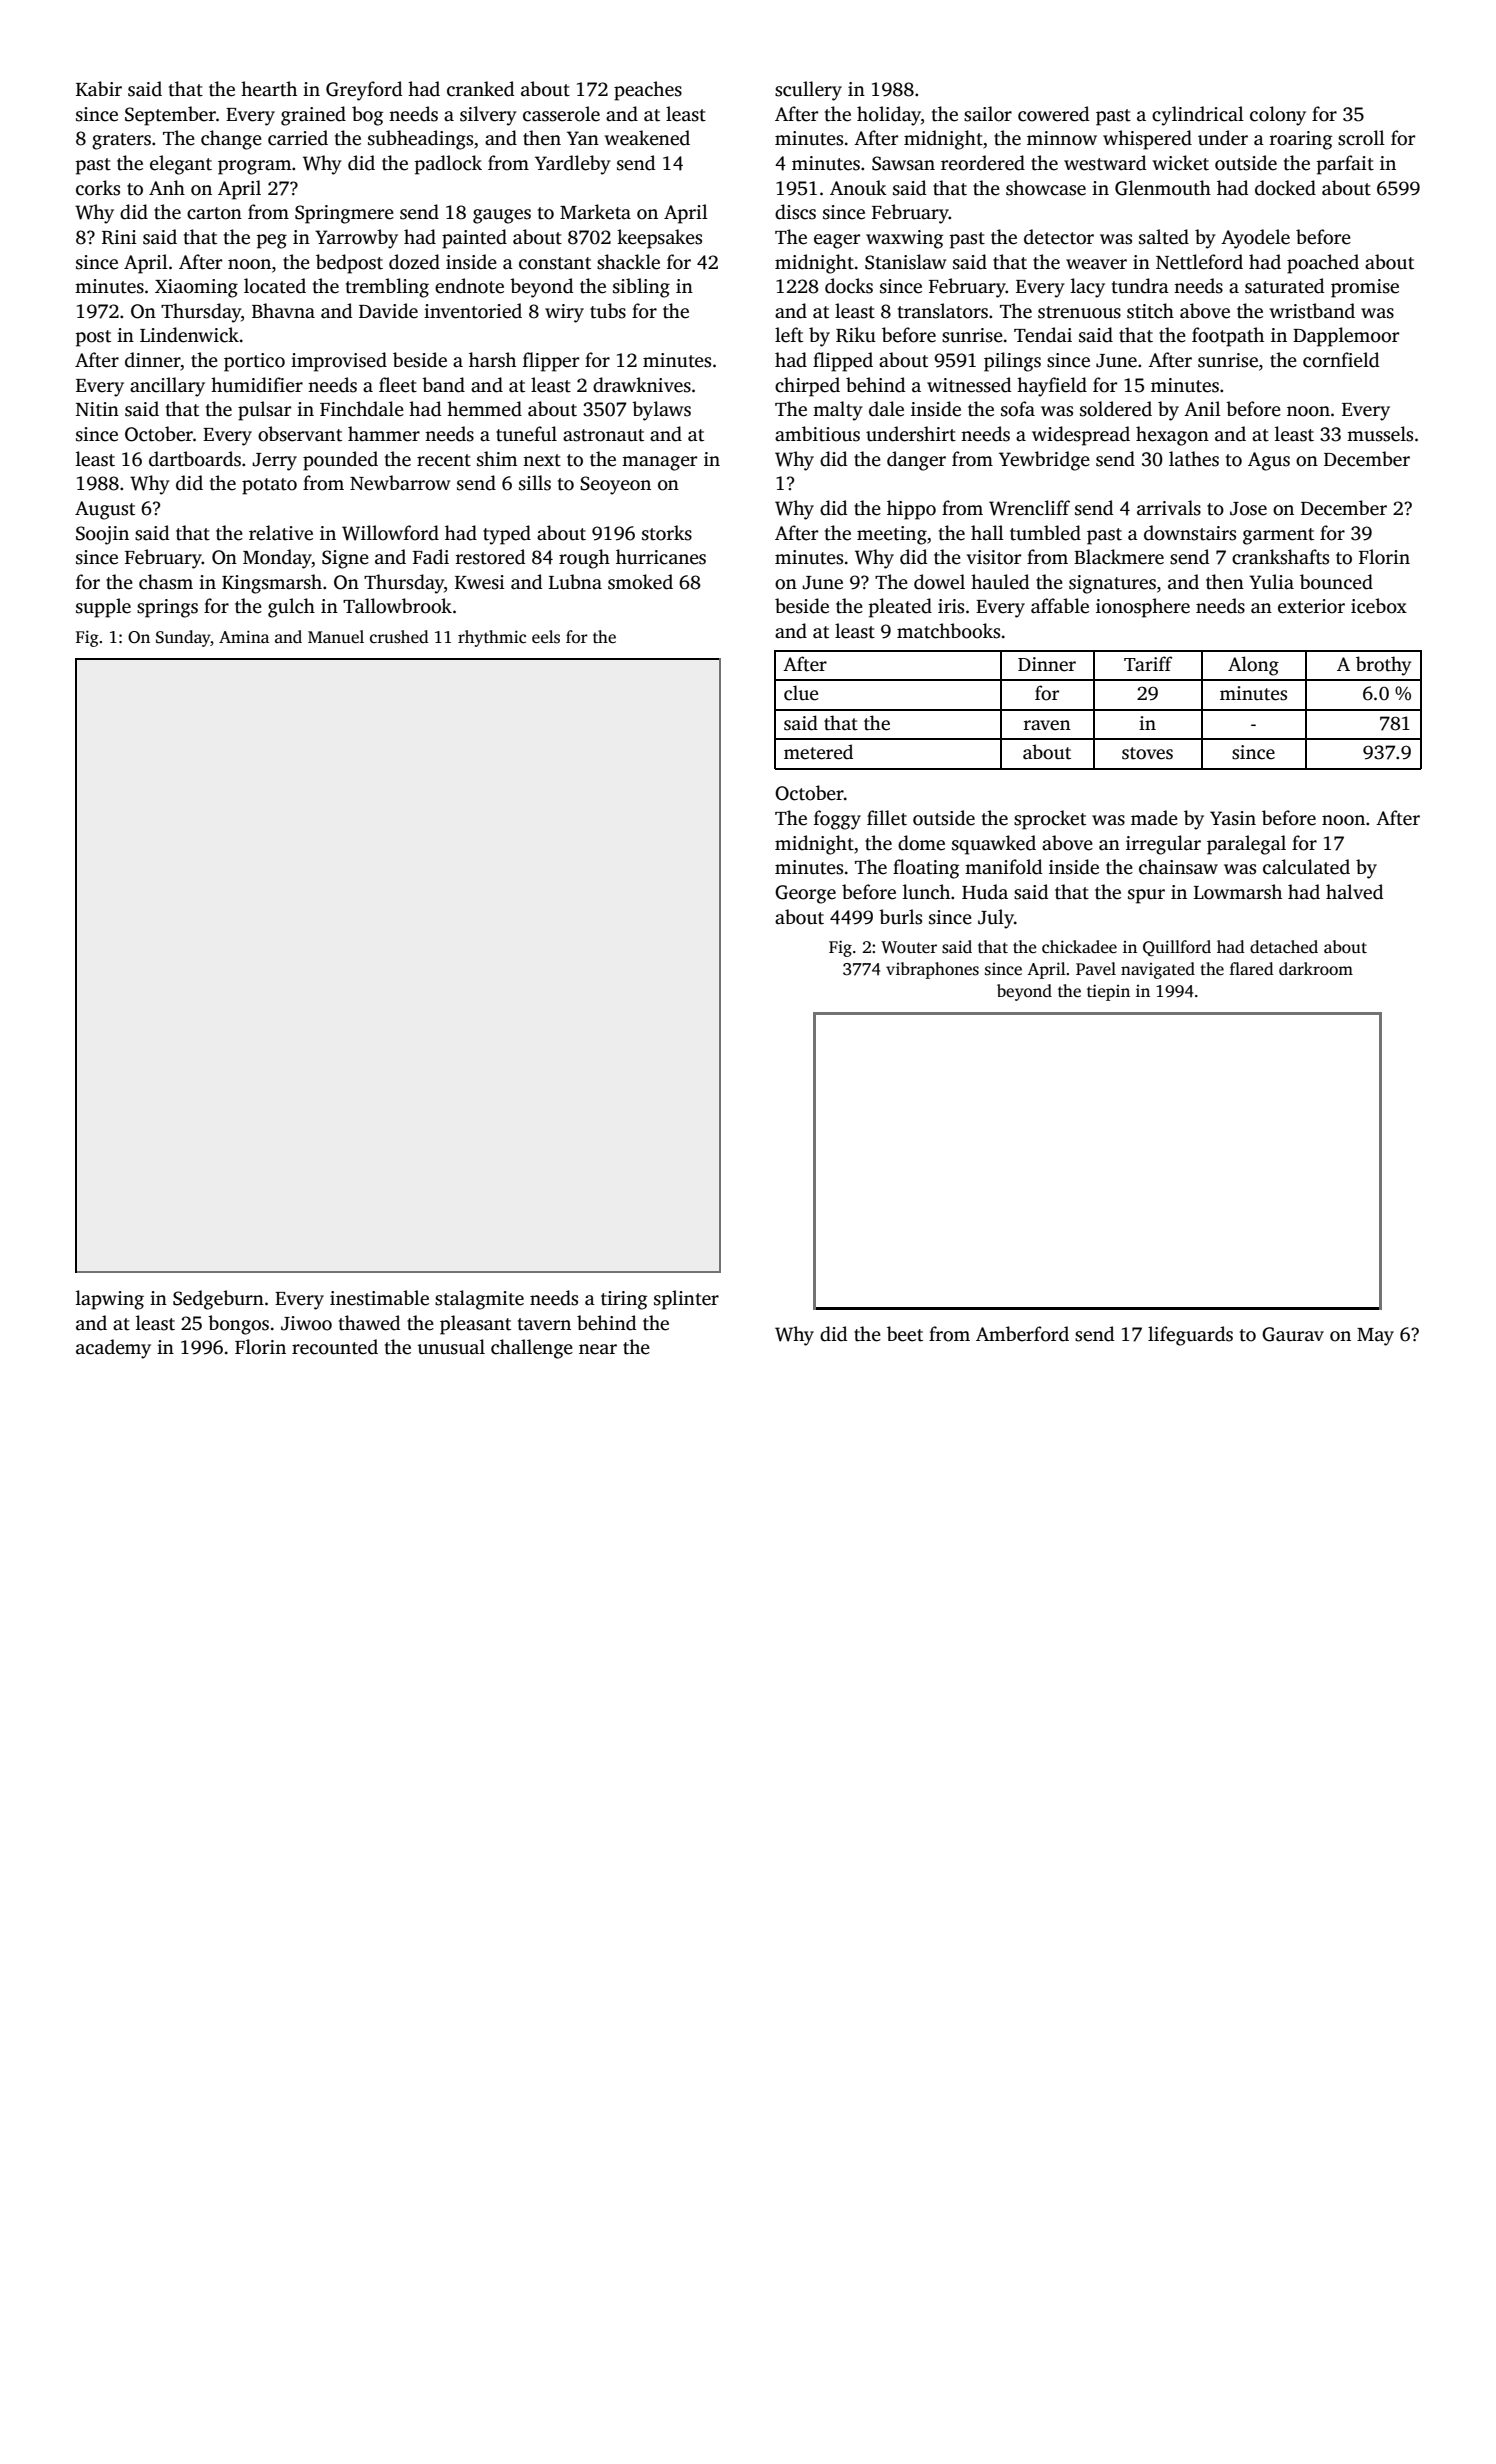  What do you see at coordinates (113, 1349) in the page?
I see `academy` at bounding box center [113, 1349].
